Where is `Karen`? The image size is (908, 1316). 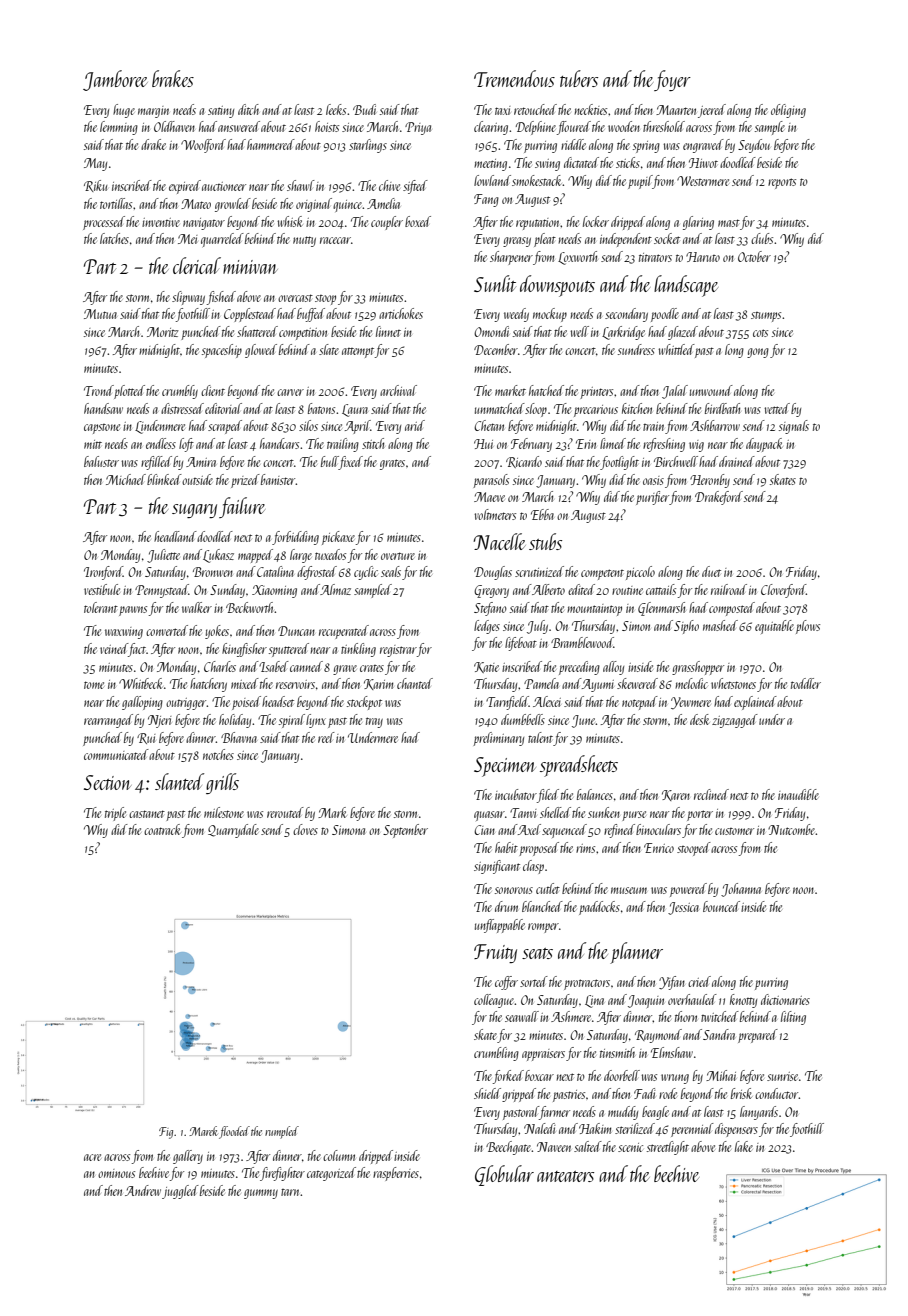
Karen is located at coordinates (676, 795).
